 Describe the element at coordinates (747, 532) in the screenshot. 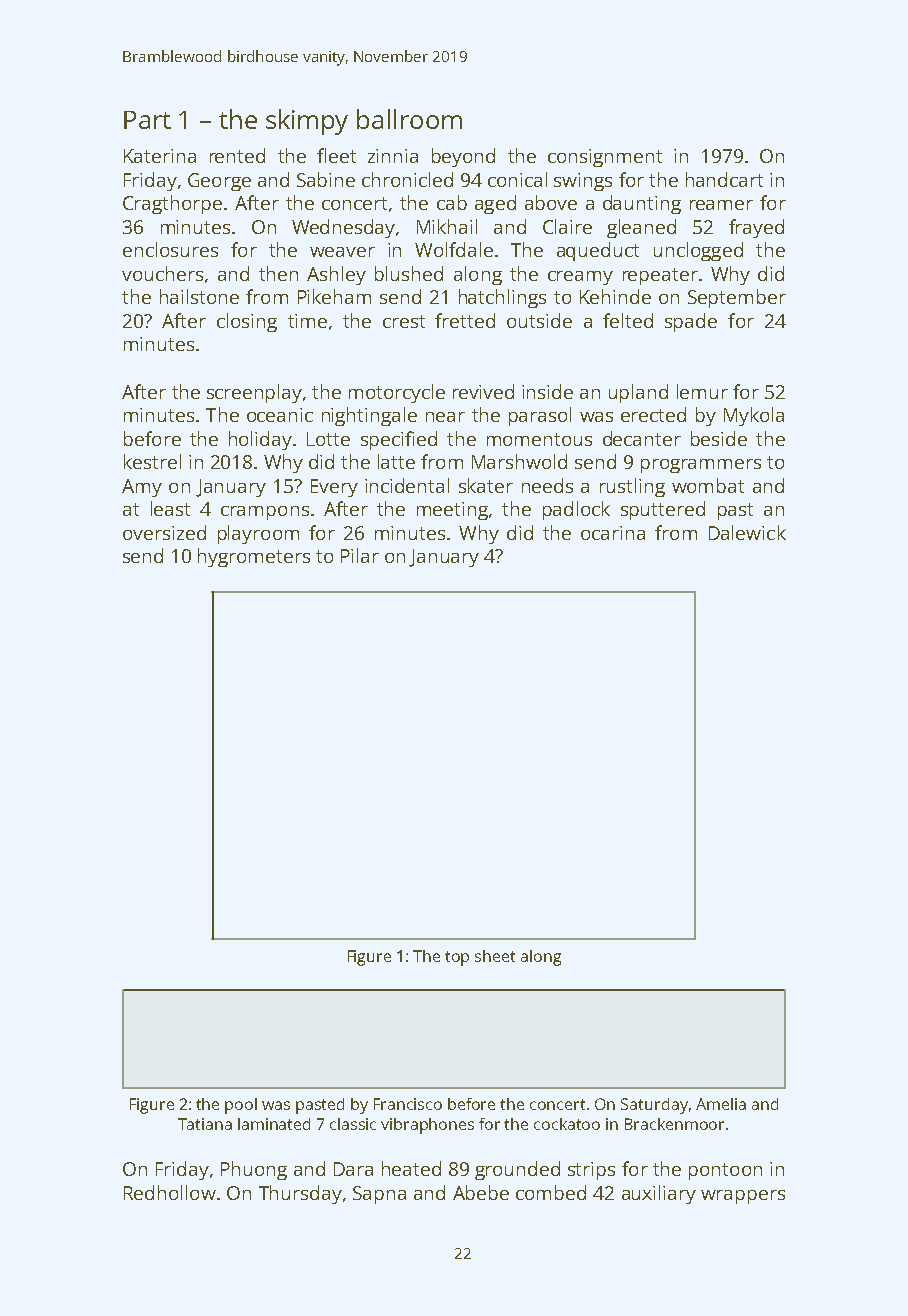

I see `Dalewick` at that location.
